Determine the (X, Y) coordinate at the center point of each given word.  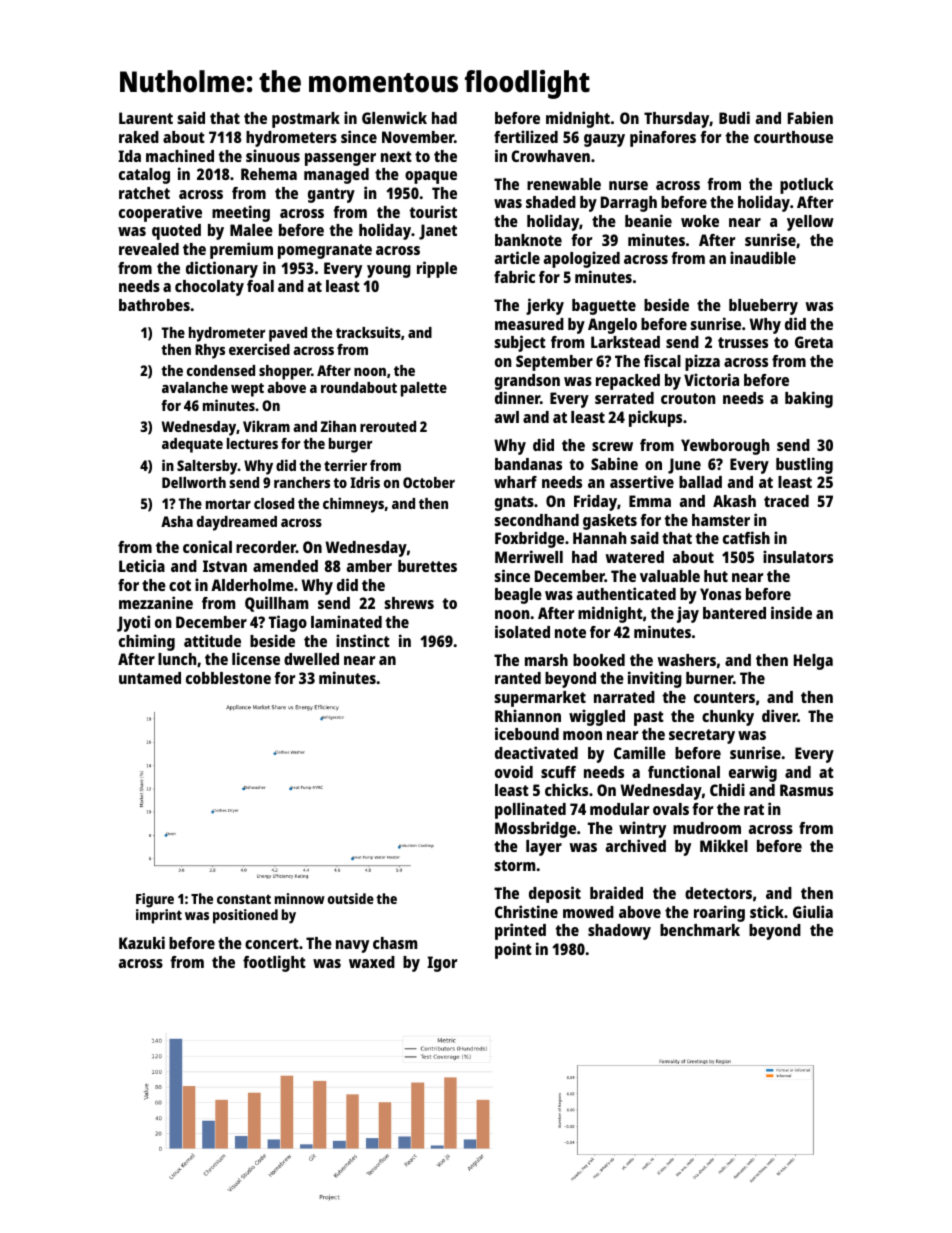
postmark (306, 120)
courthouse (793, 137)
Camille (640, 752)
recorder (266, 547)
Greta (814, 342)
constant (244, 899)
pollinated (530, 810)
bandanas (528, 464)
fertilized (526, 136)
